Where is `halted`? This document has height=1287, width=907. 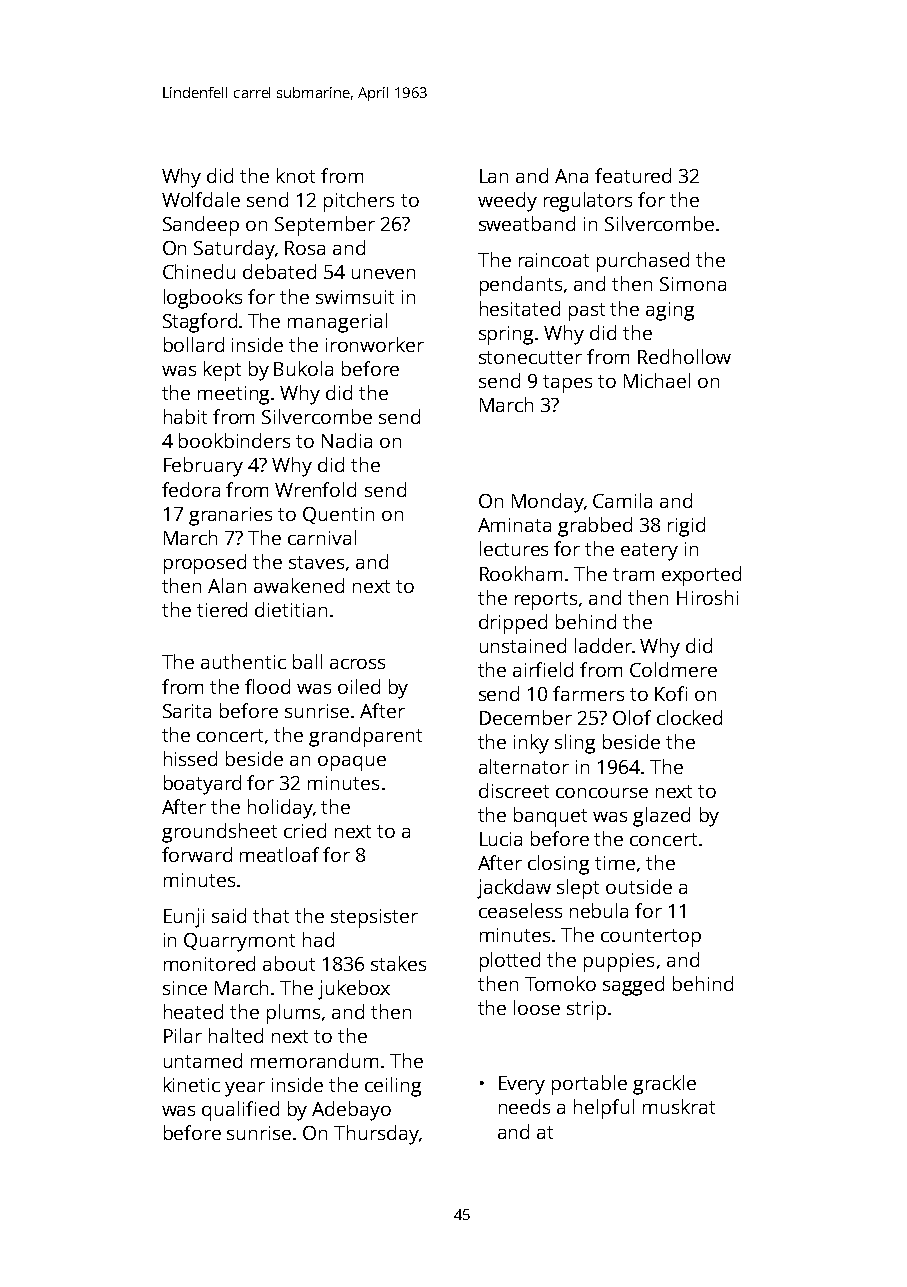 halted is located at coordinates (236, 1035).
